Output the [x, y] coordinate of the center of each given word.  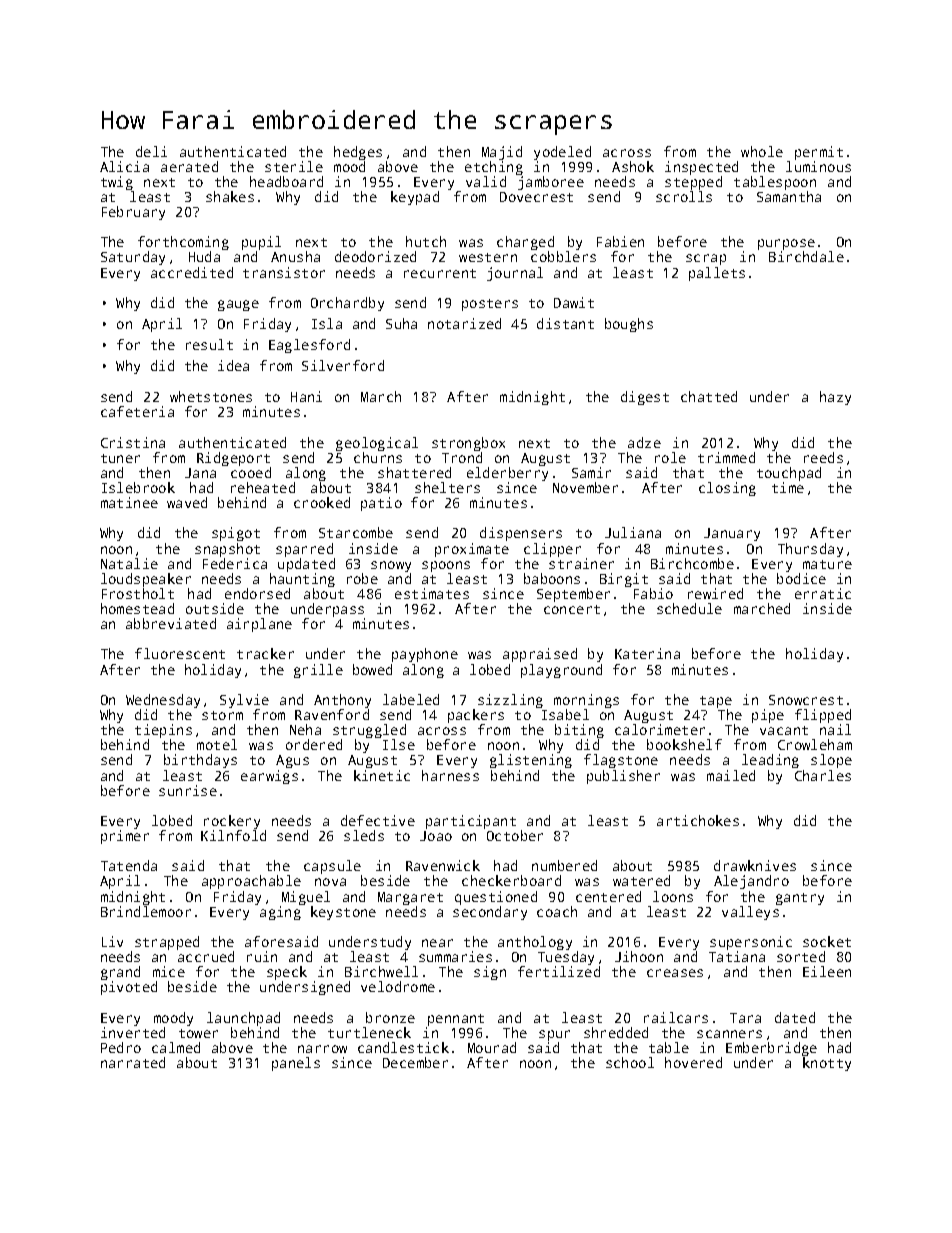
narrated [133, 1062]
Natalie [129, 563]
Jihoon [639, 956]
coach [557, 911]
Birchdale [806, 256]
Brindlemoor [146, 911]
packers [476, 716]
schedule [689, 608]
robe [362, 578]
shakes [230, 196]
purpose [786, 244]
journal [515, 274]
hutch [426, 241]
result [209, 344]
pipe [768, 716]
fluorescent [180, 653]
